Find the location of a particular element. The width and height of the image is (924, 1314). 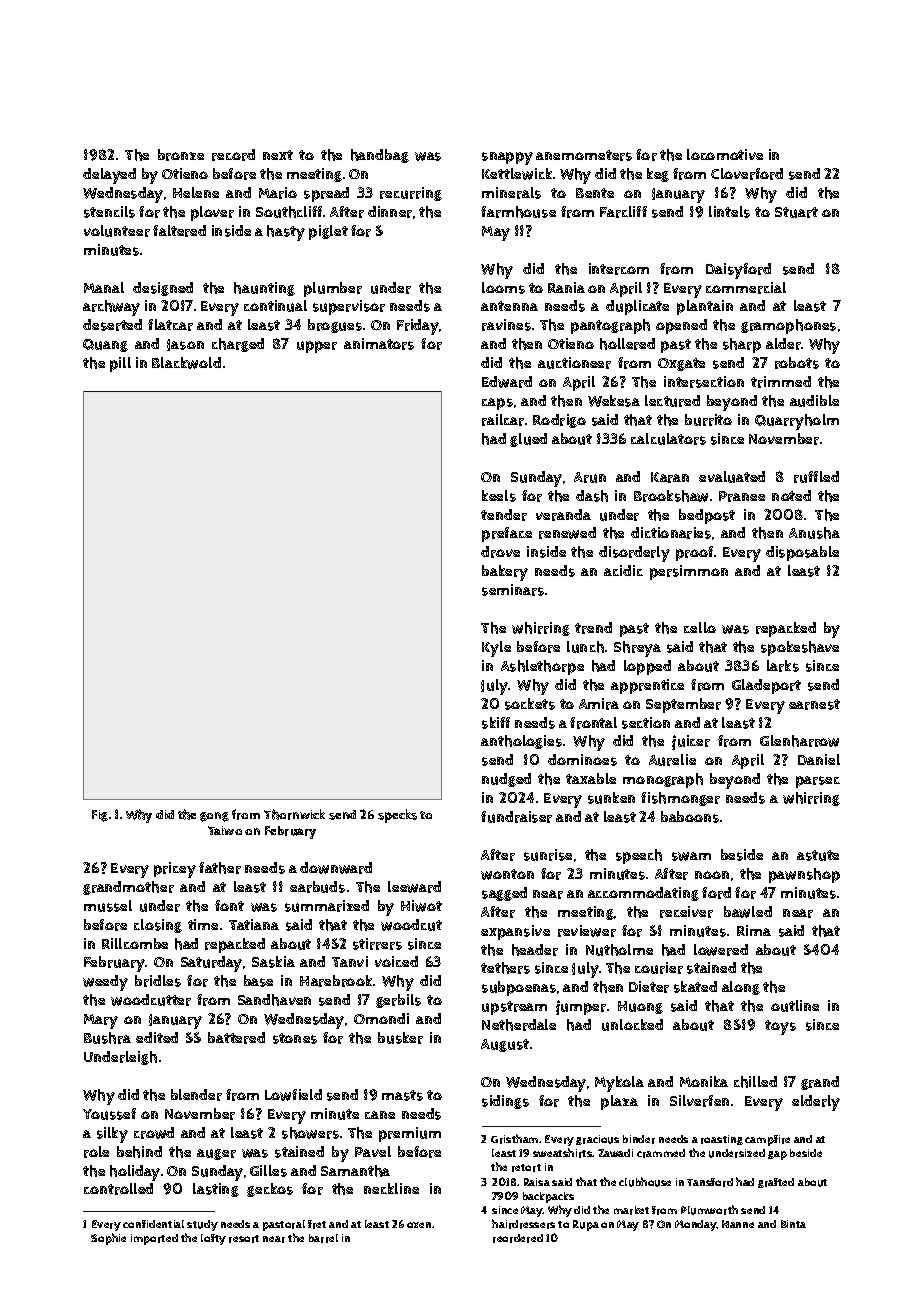

Gladeport is located at coordinates (766, 686).
